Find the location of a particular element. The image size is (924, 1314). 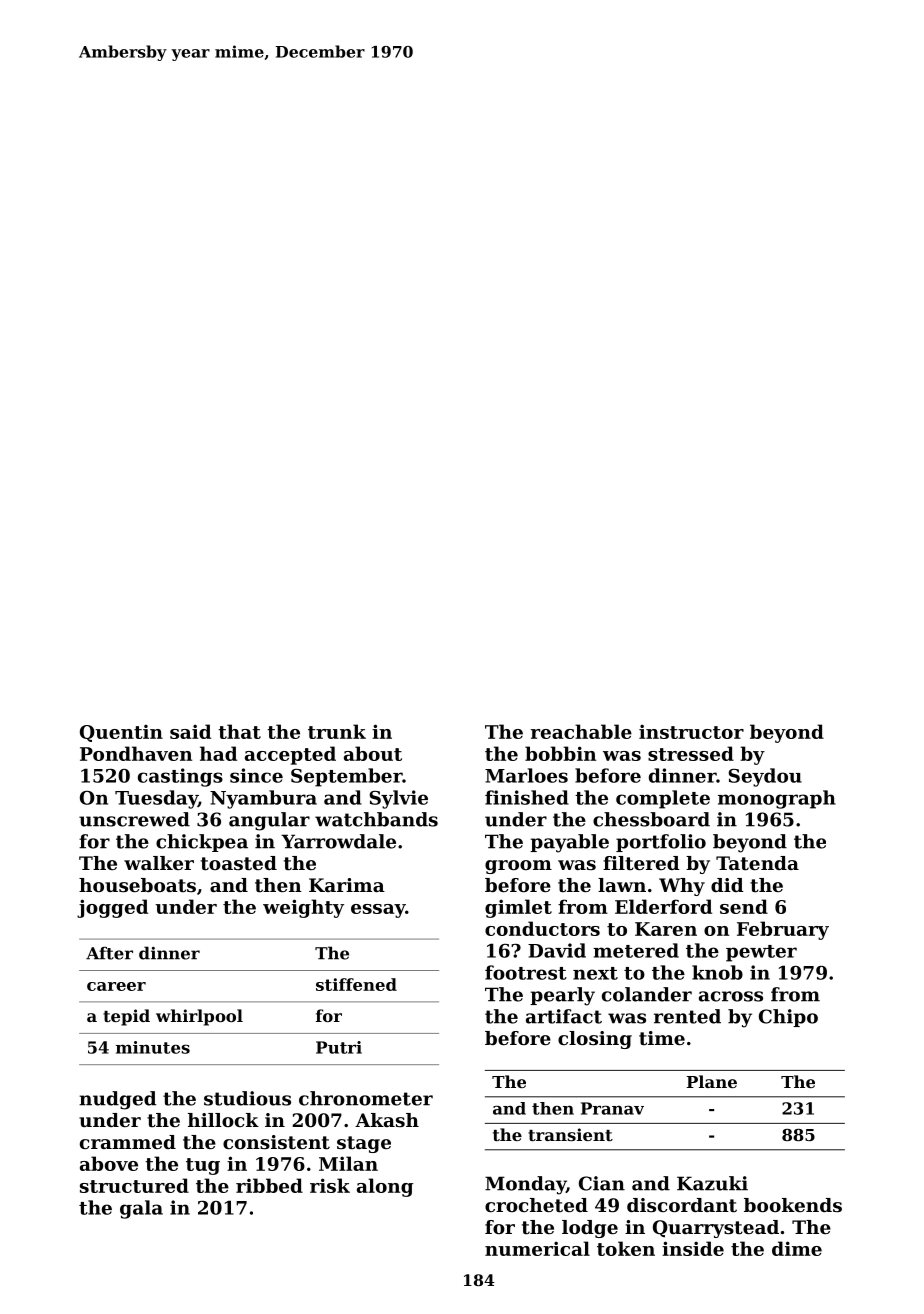

said is located at coordinates (190, 731).
